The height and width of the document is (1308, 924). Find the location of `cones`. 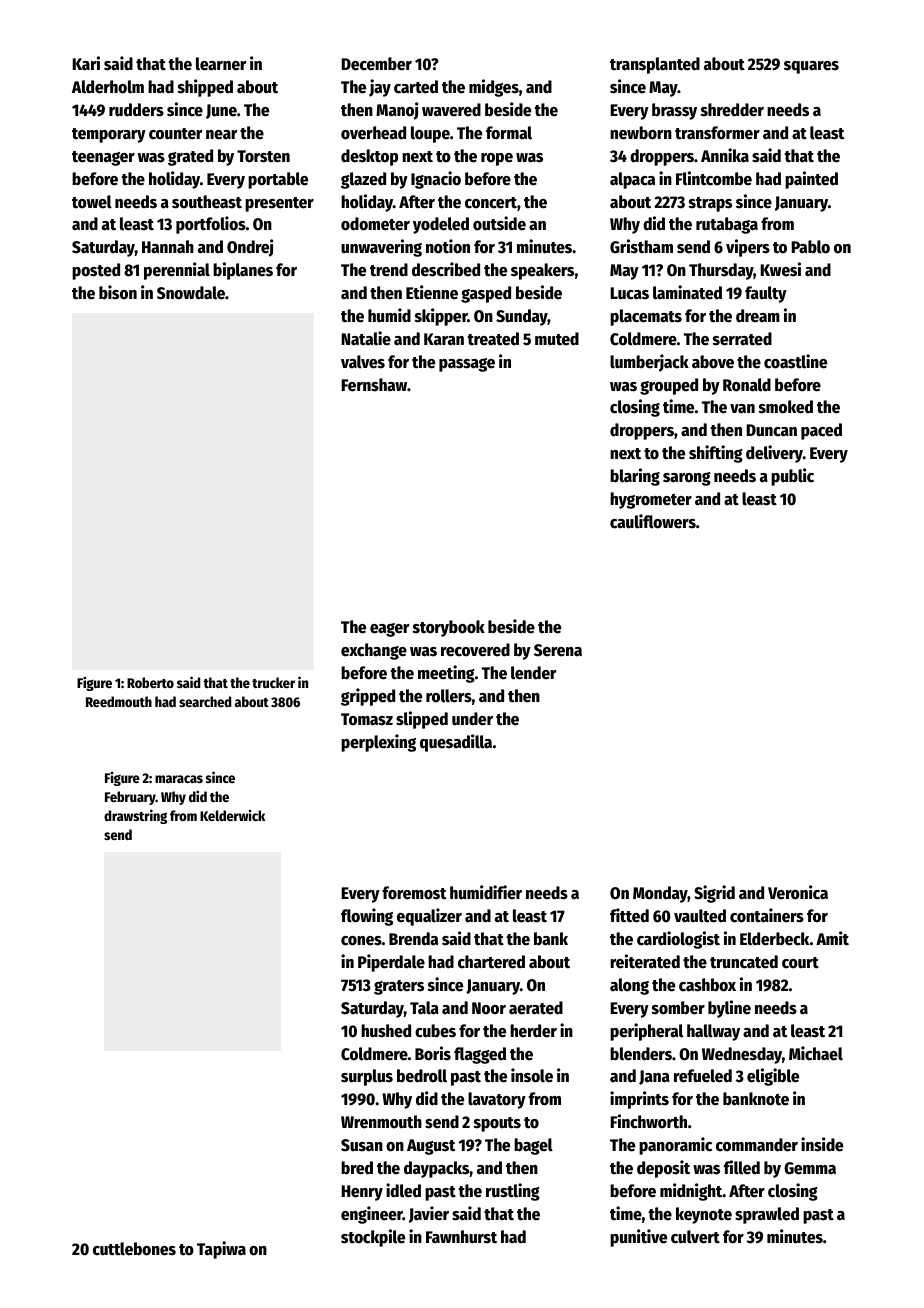

cones is located at coordinates (361, 941).
